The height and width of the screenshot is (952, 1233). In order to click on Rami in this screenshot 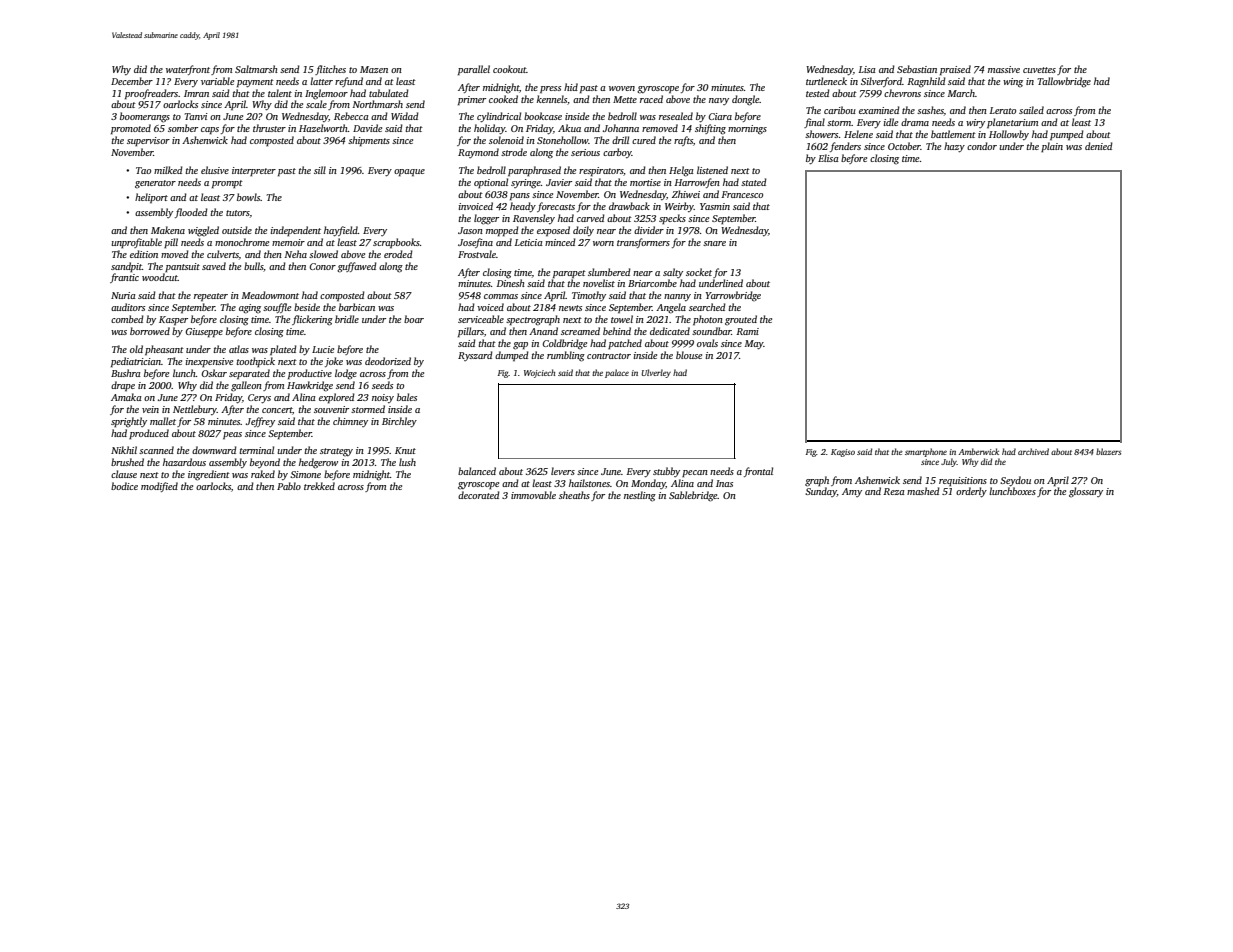, I will do `click(747, 331)`.
